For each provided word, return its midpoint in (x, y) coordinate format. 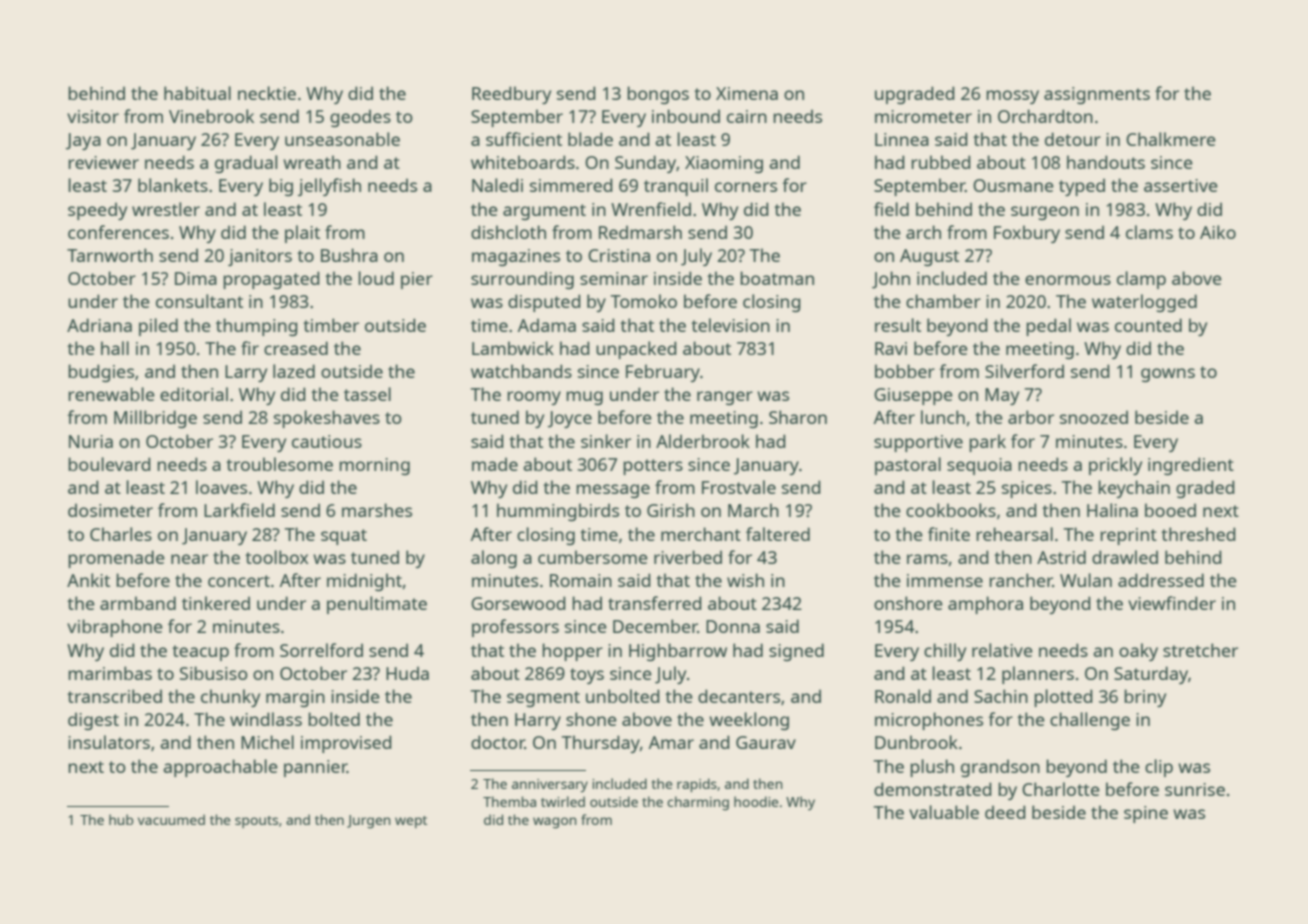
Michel (267, 742)
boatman (777, 278)
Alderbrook (703, 441)
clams (1149, 232)
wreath (312, 162)
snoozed (1094, 417)
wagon (555, 823)
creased (296, 348)
